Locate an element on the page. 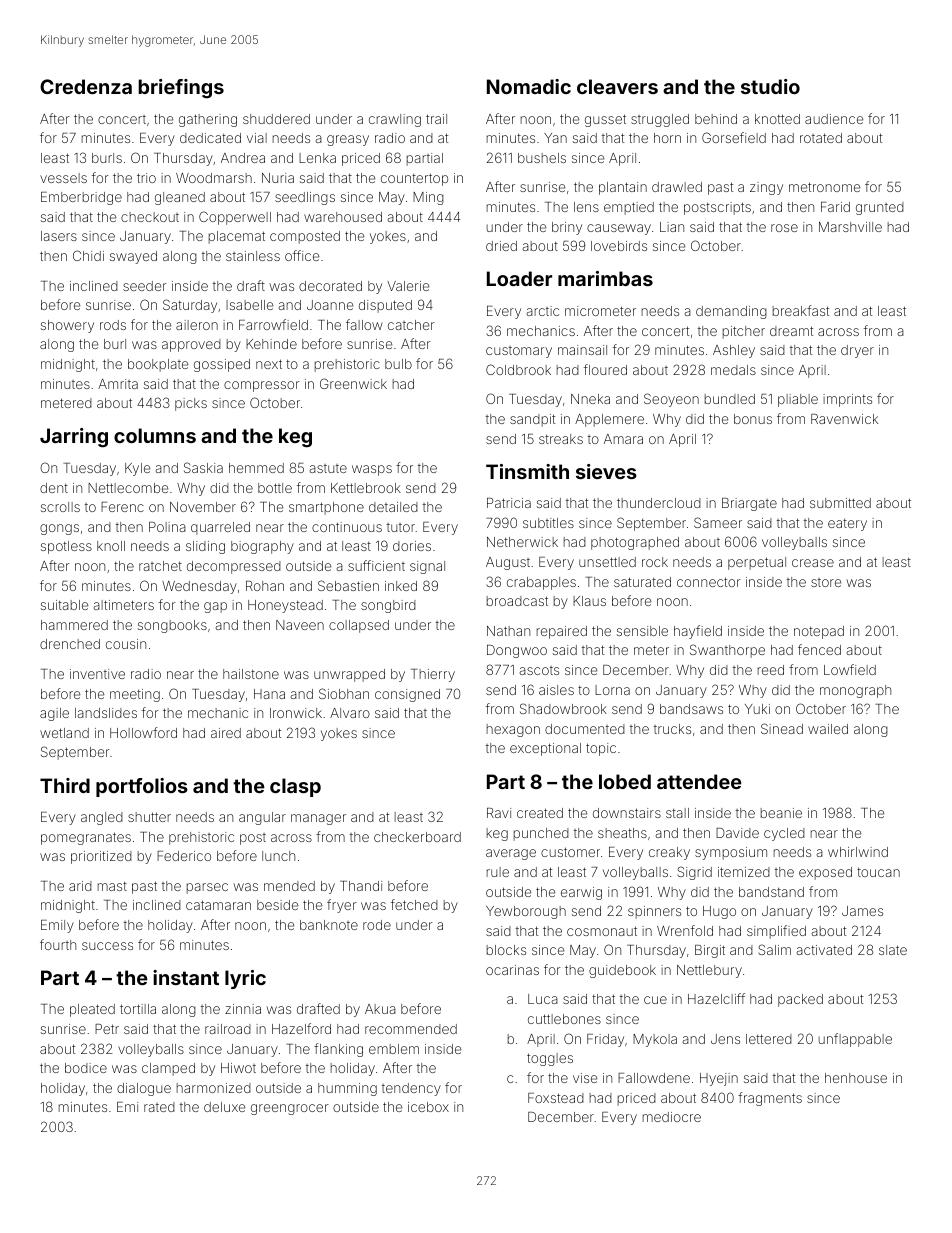 This document has height=1233, width=952. vessels is located at coordinates (63, 178).
